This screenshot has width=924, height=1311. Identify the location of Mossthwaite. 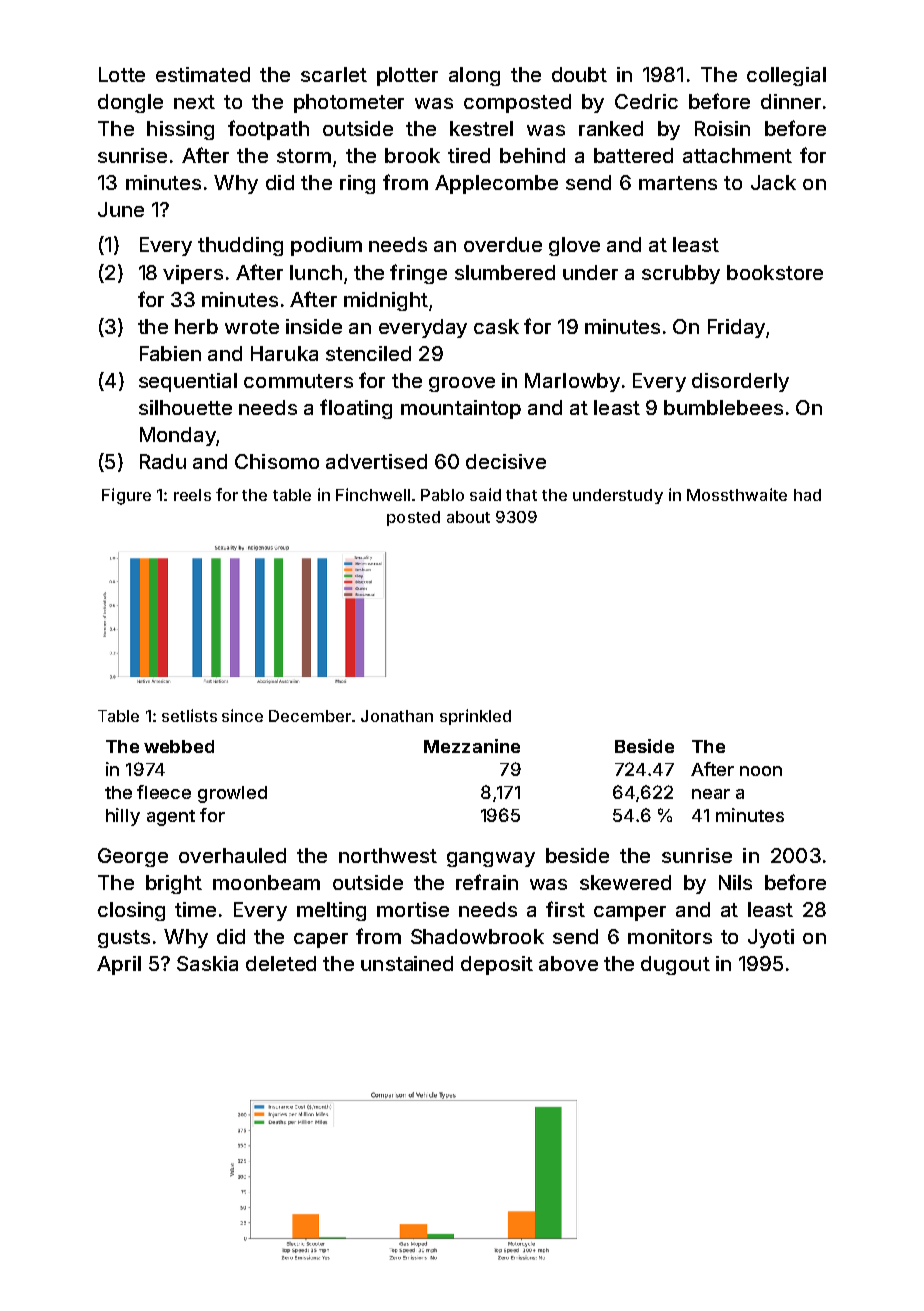
(737, 494).
